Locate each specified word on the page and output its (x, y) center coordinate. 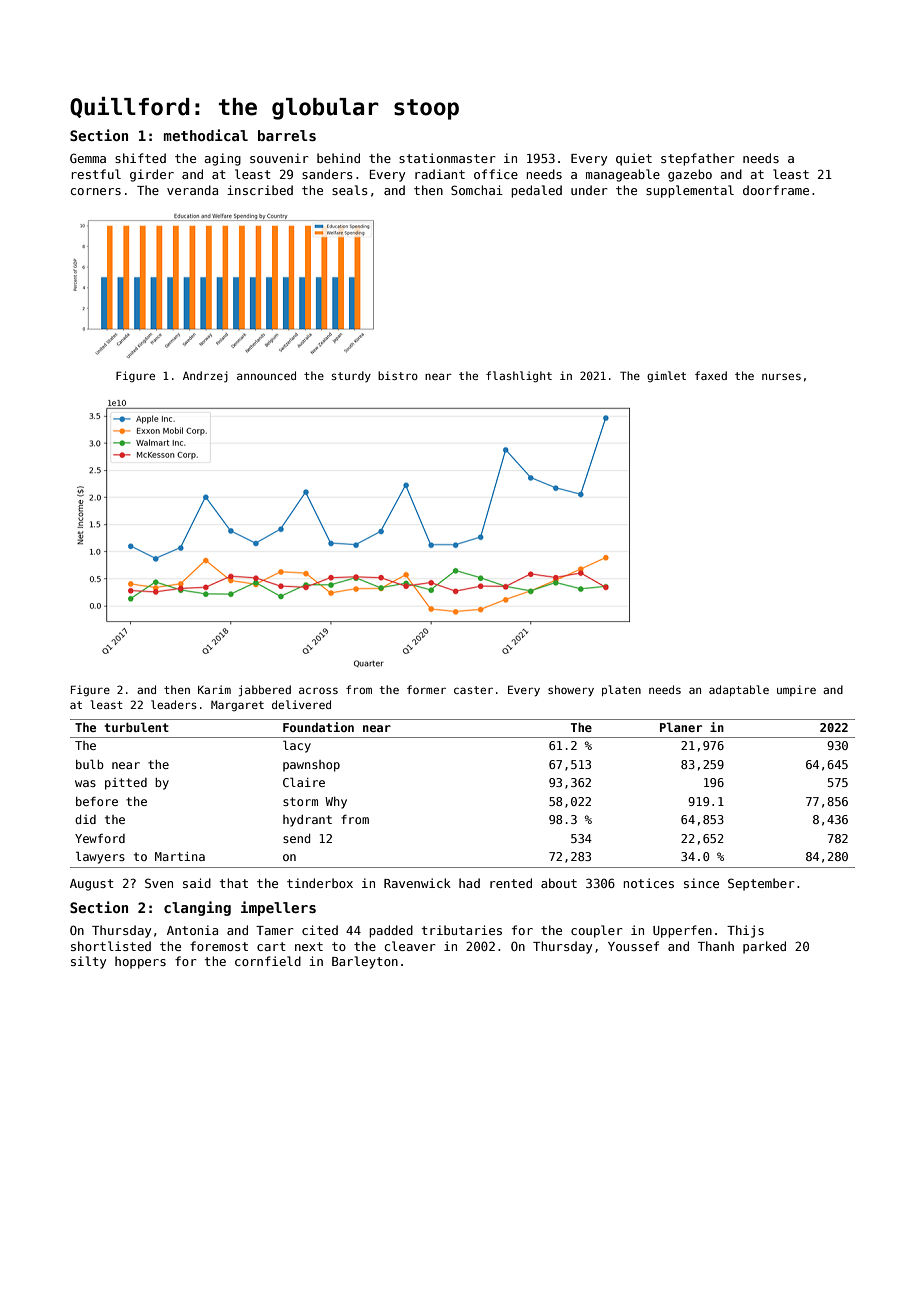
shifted (140, 158)
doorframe (776, 190)
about (559, 883)
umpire (796, 690)
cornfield (268, 961)
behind (338, 158)
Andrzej (205, 377)
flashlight (519, 377)
